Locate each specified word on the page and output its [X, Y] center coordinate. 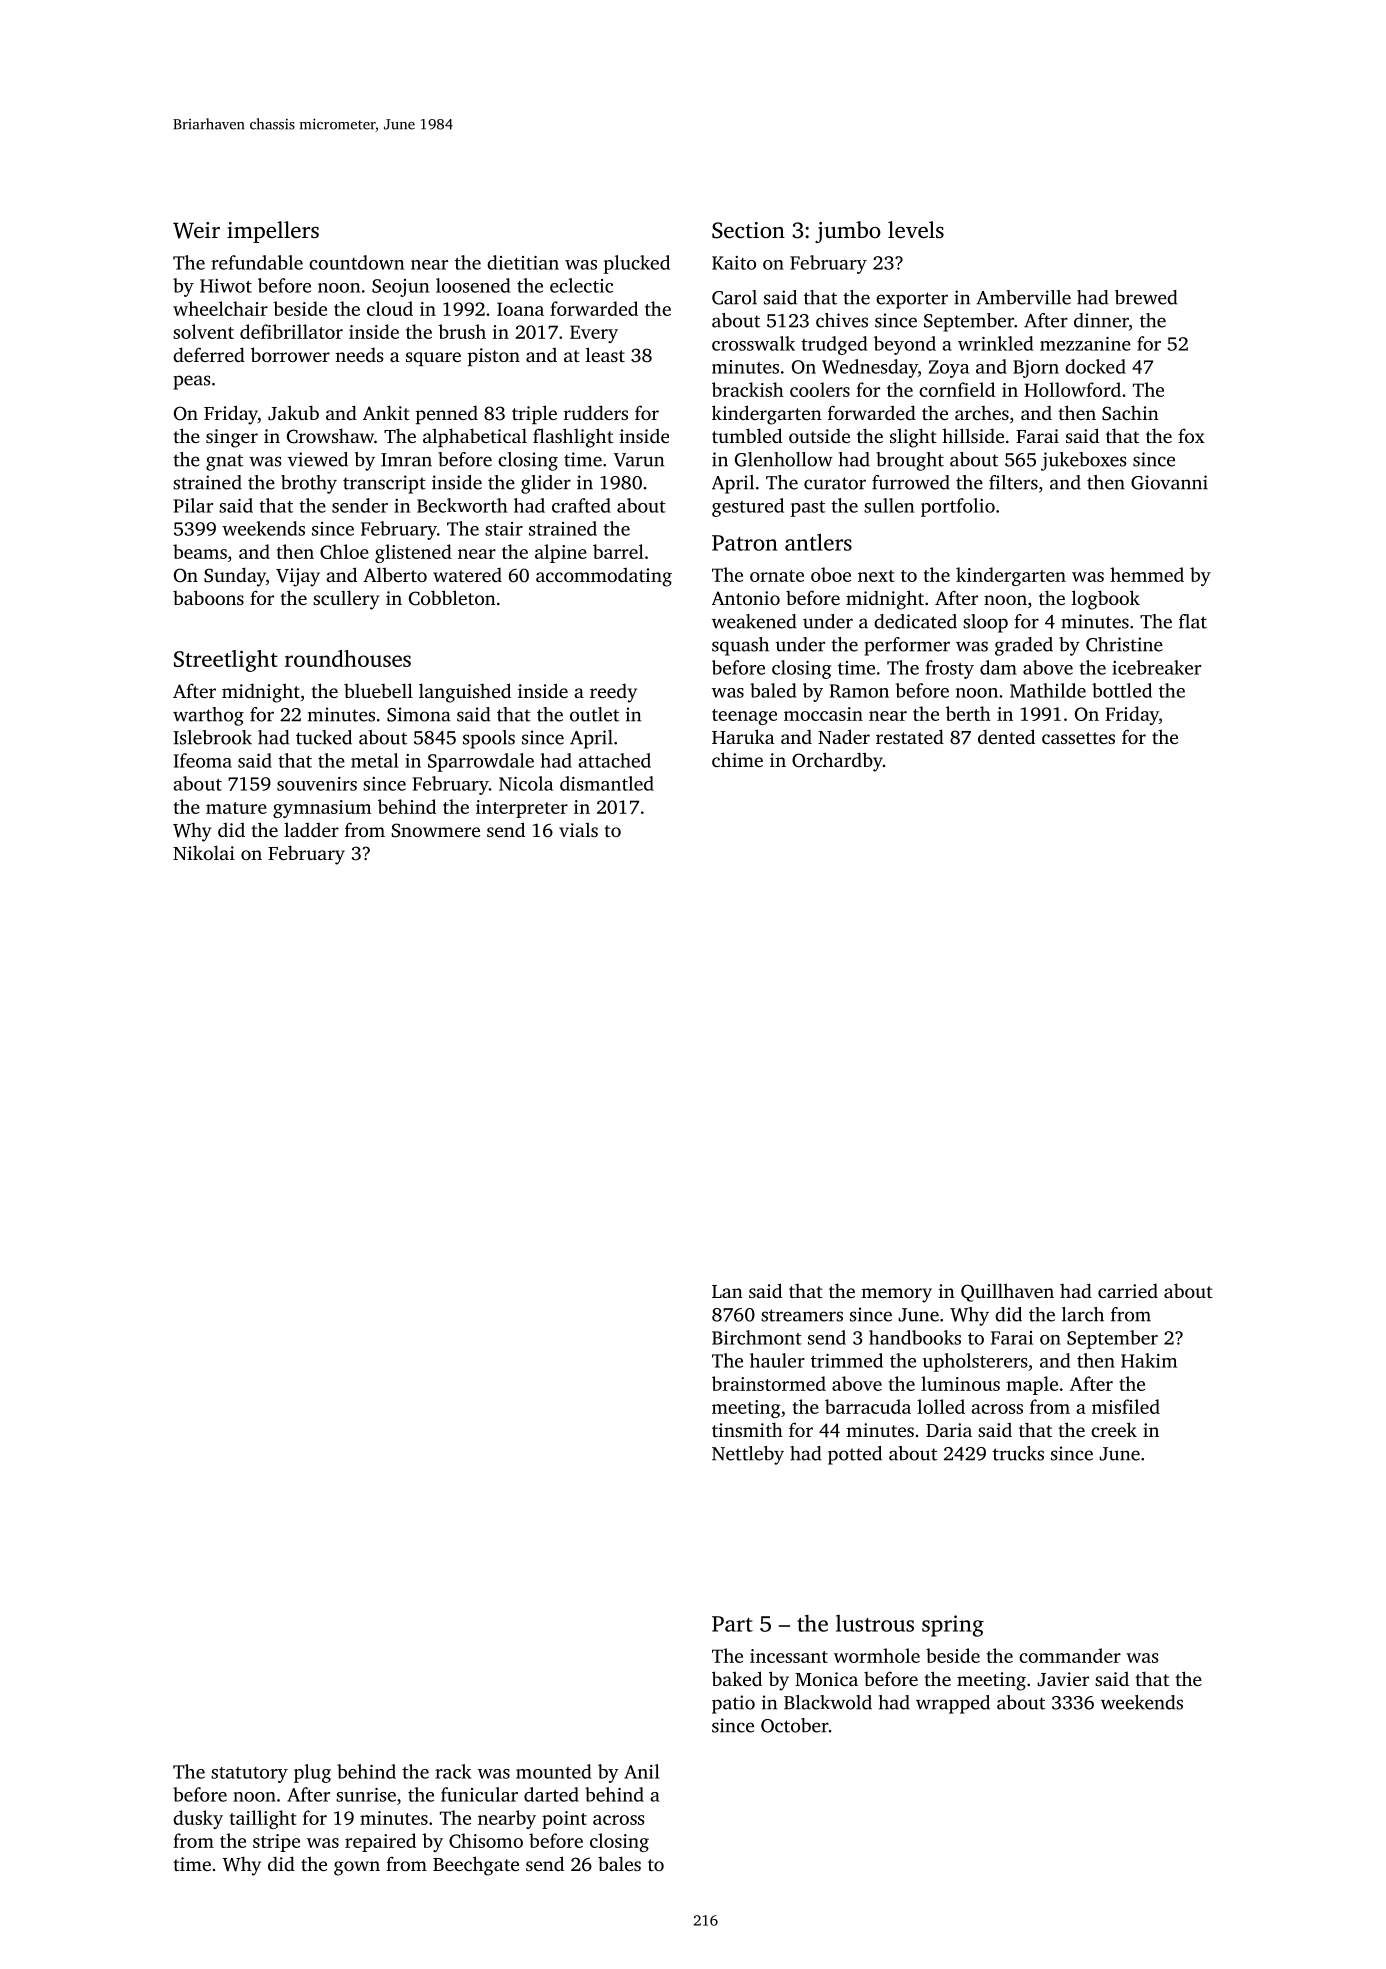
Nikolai [204, 852]
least [605, 354]
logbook [1106, 600]
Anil [642, 1771]
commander [1070, 1655]
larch [1083, 1314]
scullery [346, 600]
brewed [1146, 297]
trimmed [847, 1360]
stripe [276, 1843]
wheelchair [220, 308]
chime [737, 759]
